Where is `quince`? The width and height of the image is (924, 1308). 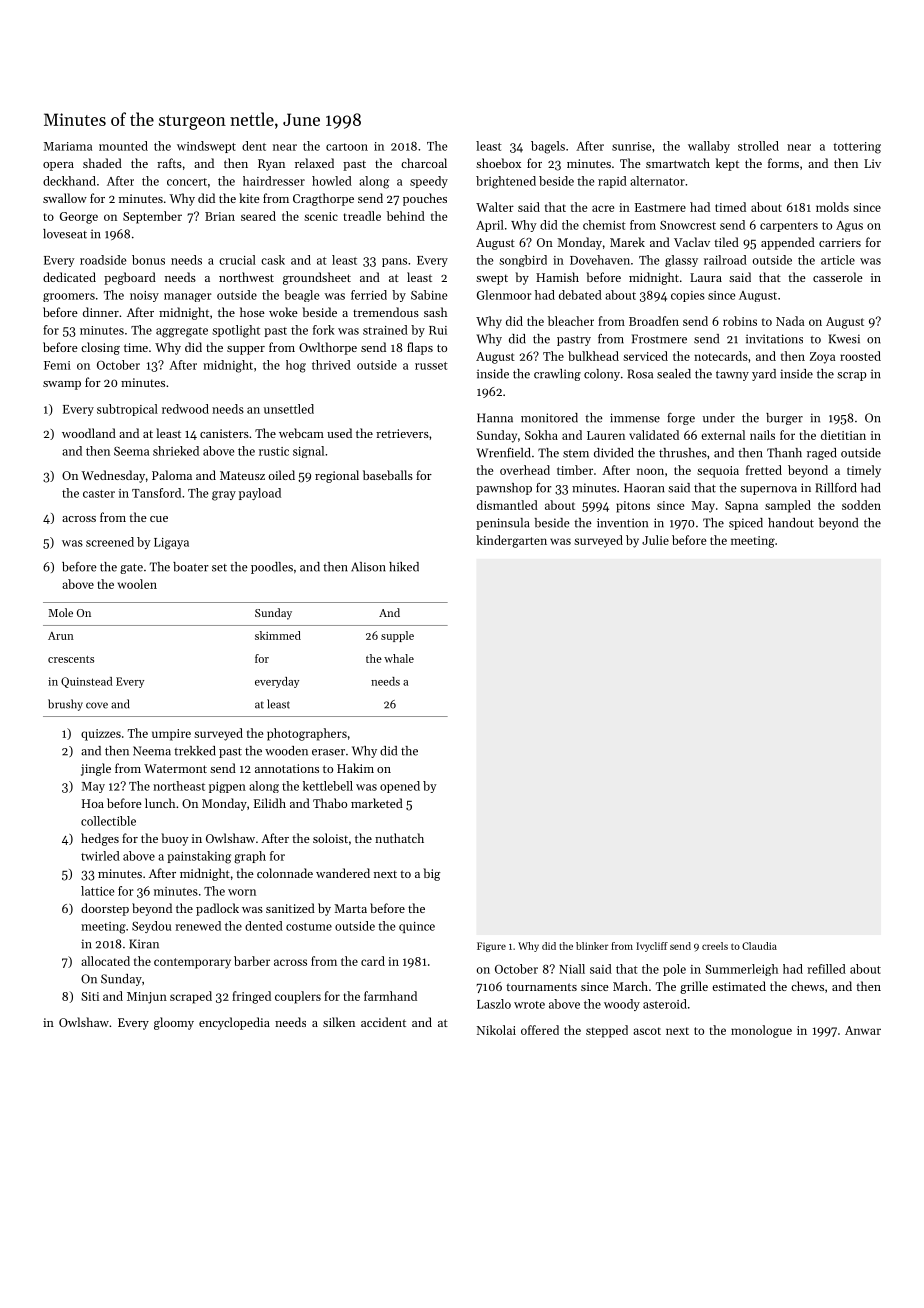 quince is located at coordinates (417, 927).
